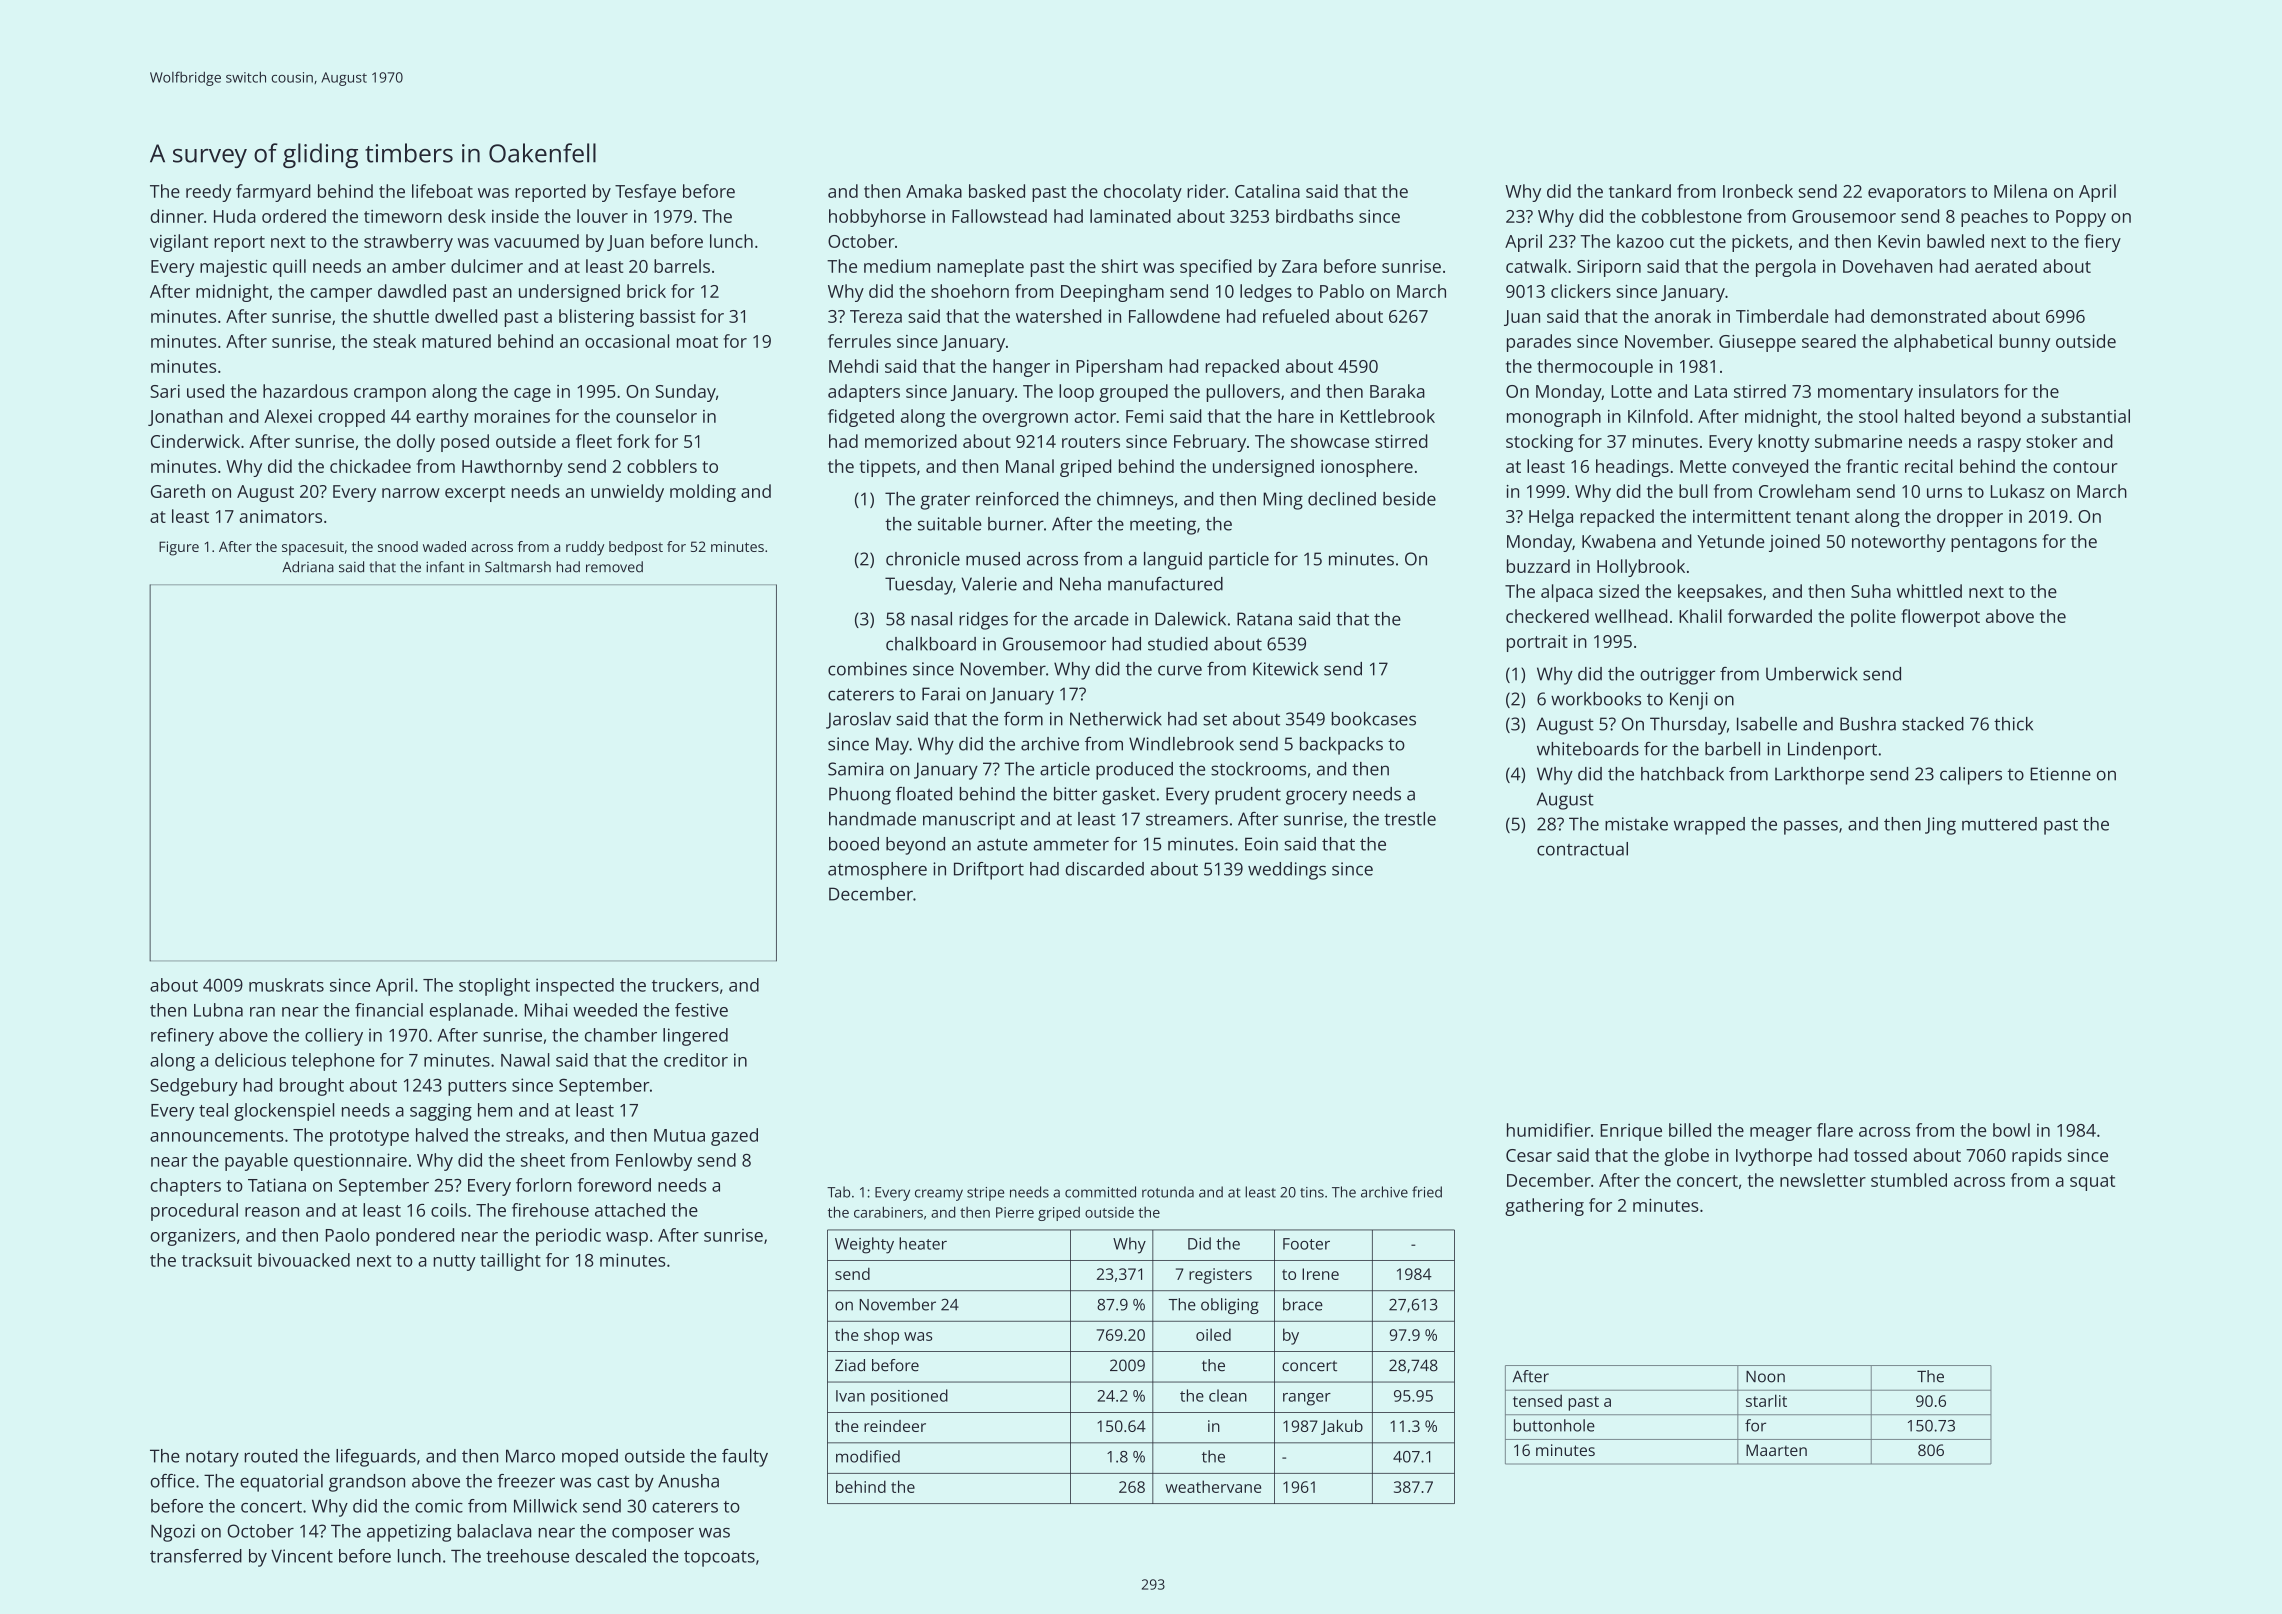 The height and width of the document is (1614, 2282). I want to click on Ziad, so click(850, 1365).
